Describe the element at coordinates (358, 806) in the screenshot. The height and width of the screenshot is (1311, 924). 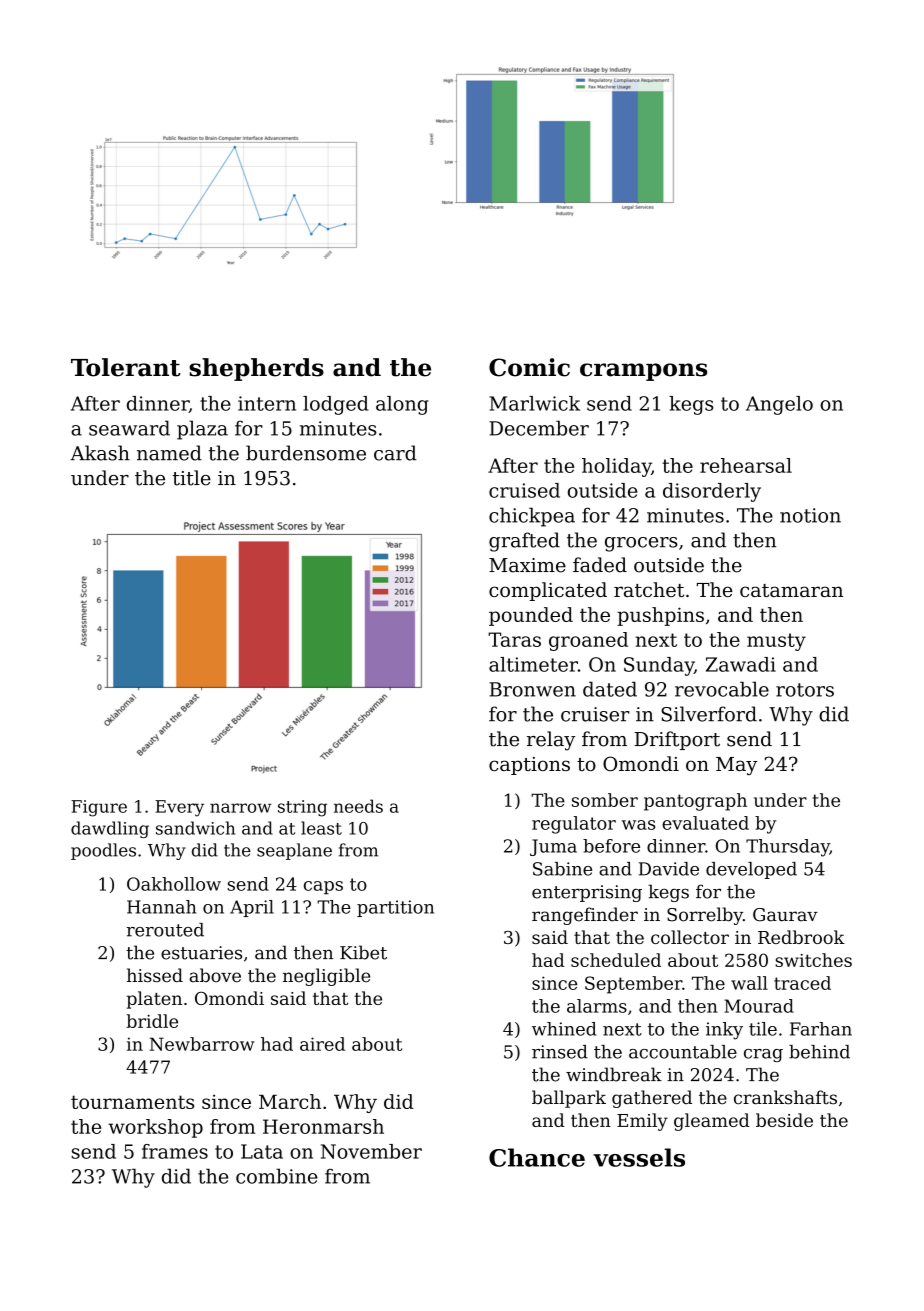
I see `needs` at that location.
